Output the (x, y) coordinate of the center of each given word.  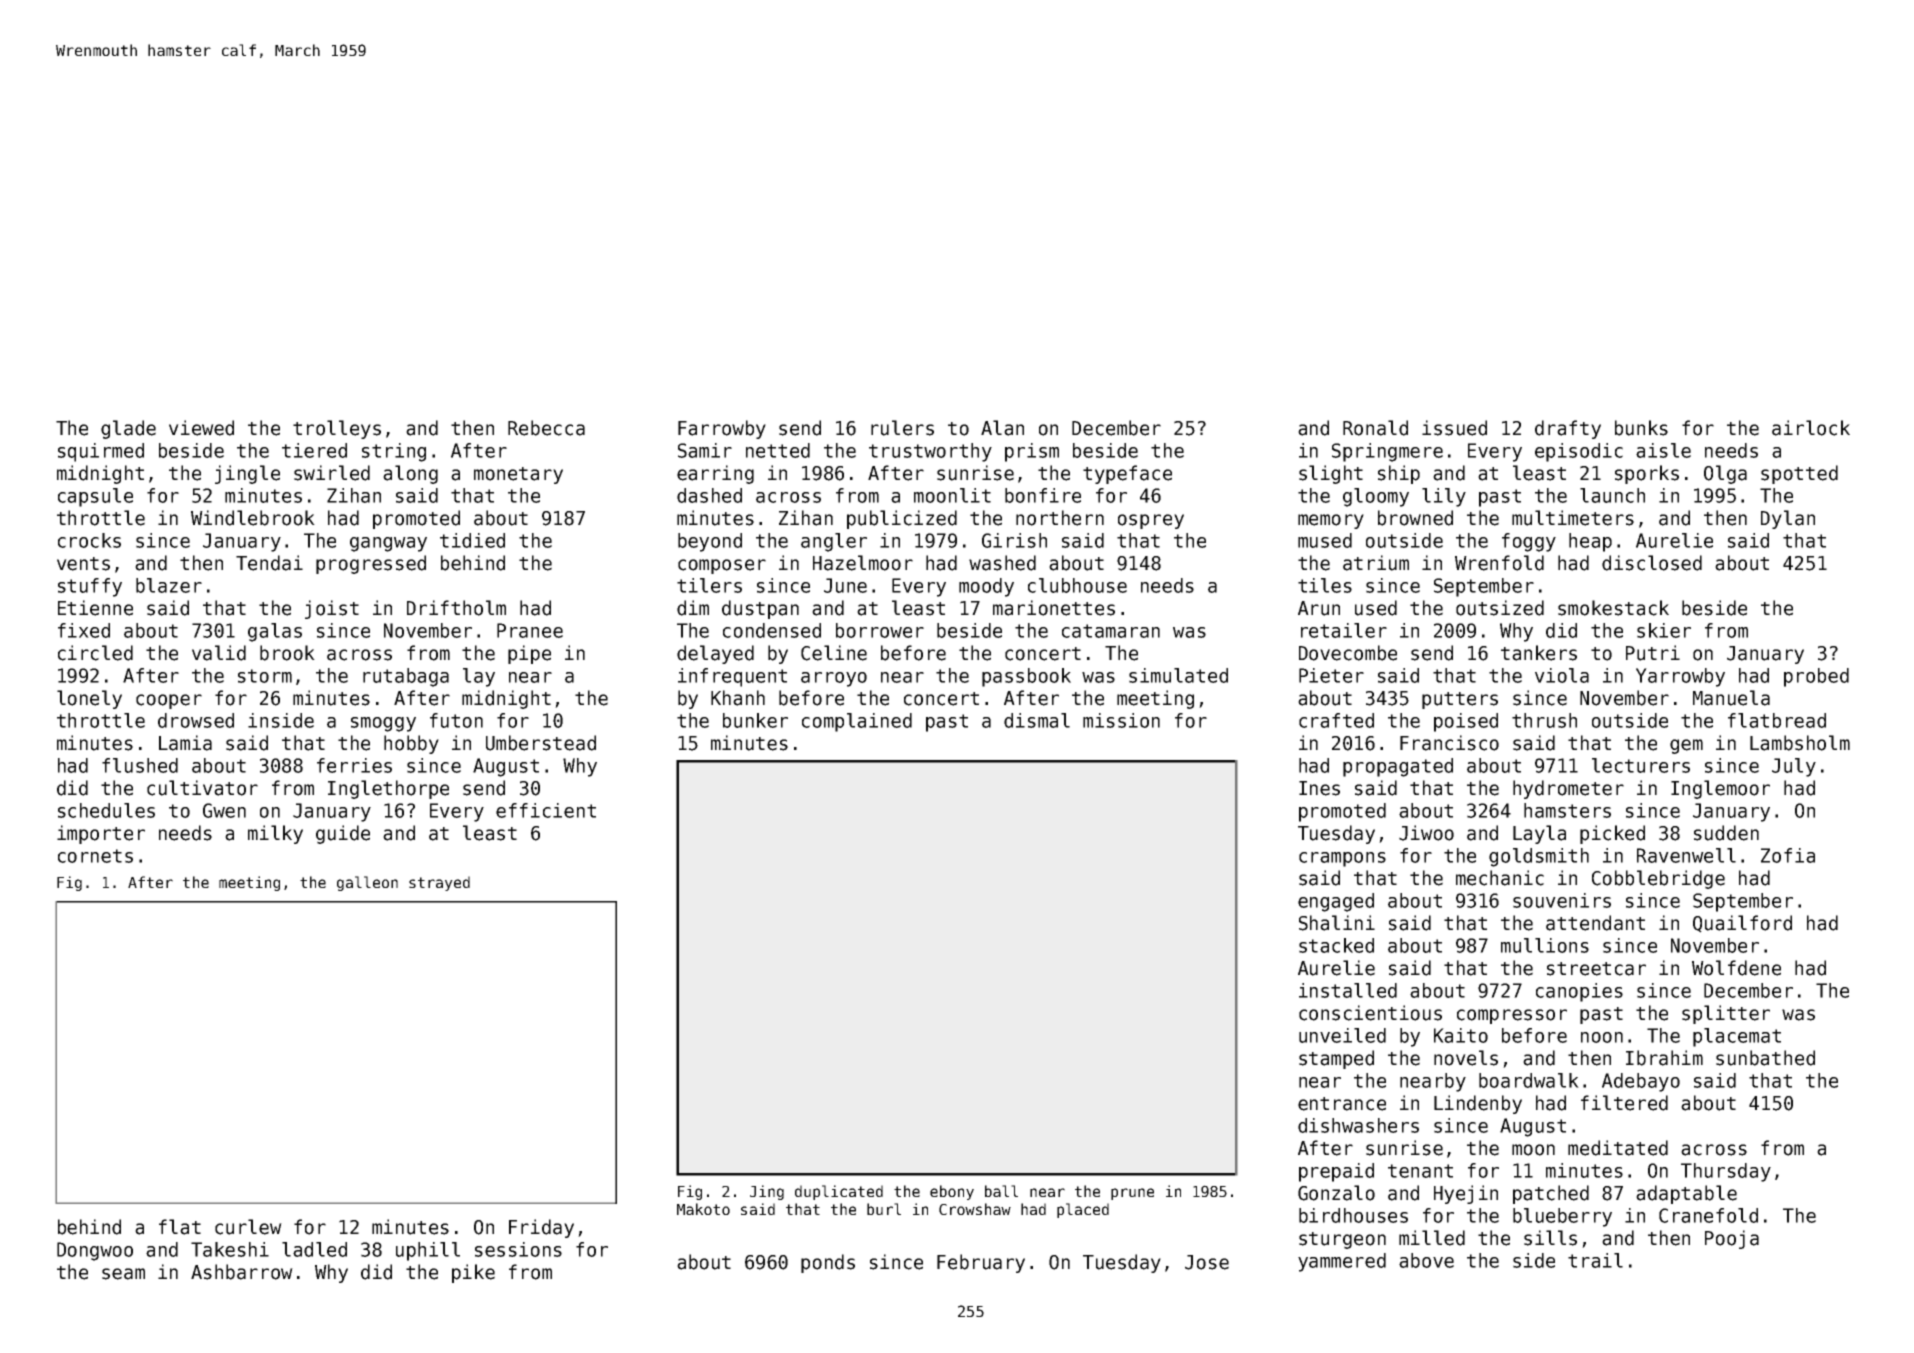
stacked (1336, 945)
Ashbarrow (242, 1272)
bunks (1641, 428)
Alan (1002, 428)
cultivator (202, 788)
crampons (1342, 859)
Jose (1207, 1262)
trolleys (337, 429)
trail (1595, 1260)
